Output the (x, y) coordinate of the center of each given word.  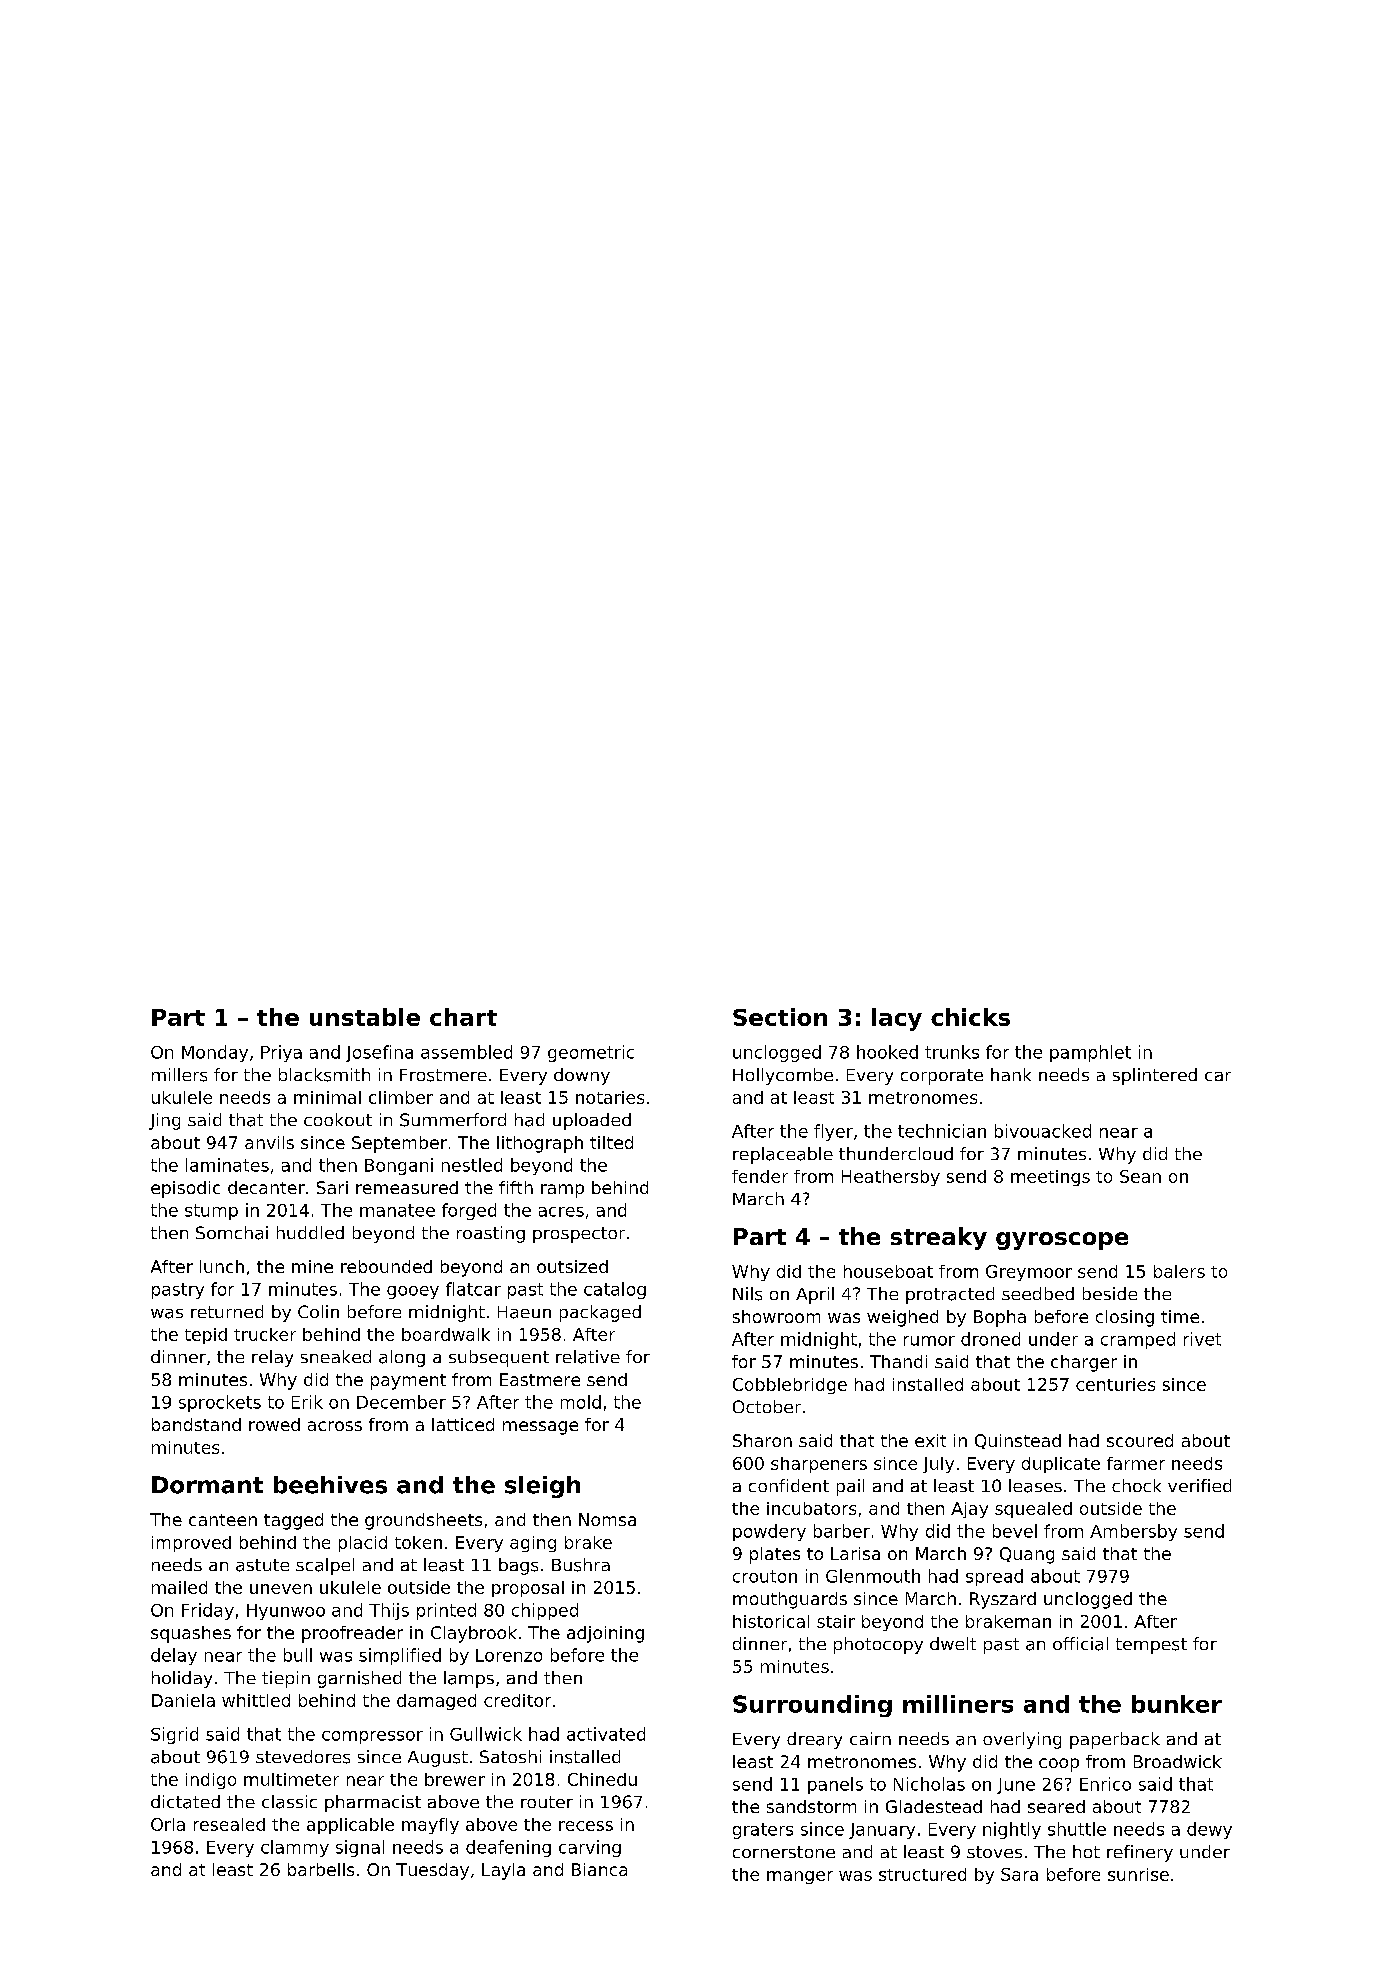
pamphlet (1090, 1053)
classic (289, 1802)
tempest (1151, 1646)
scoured (1140, 1440)
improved (191, 1544)
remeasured (407, 1187)
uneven (281, 1589)
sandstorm (811, 1806)
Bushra (581, 1565)
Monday (215, 1053)
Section (780, 1017)
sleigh (542, 1487)
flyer (833, 1132)
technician (942, 1131)
